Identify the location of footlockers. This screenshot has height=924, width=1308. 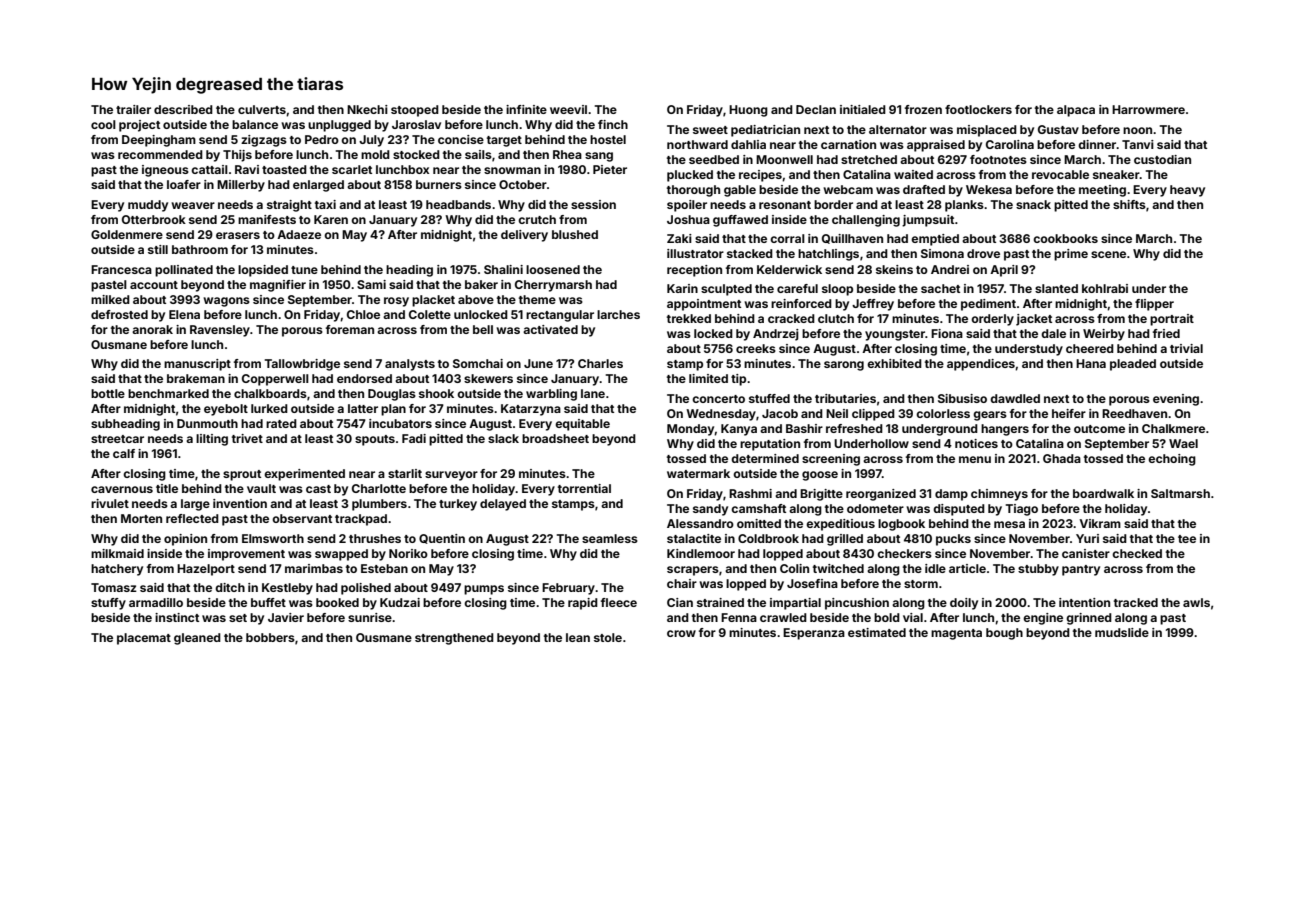
(978, 109).
